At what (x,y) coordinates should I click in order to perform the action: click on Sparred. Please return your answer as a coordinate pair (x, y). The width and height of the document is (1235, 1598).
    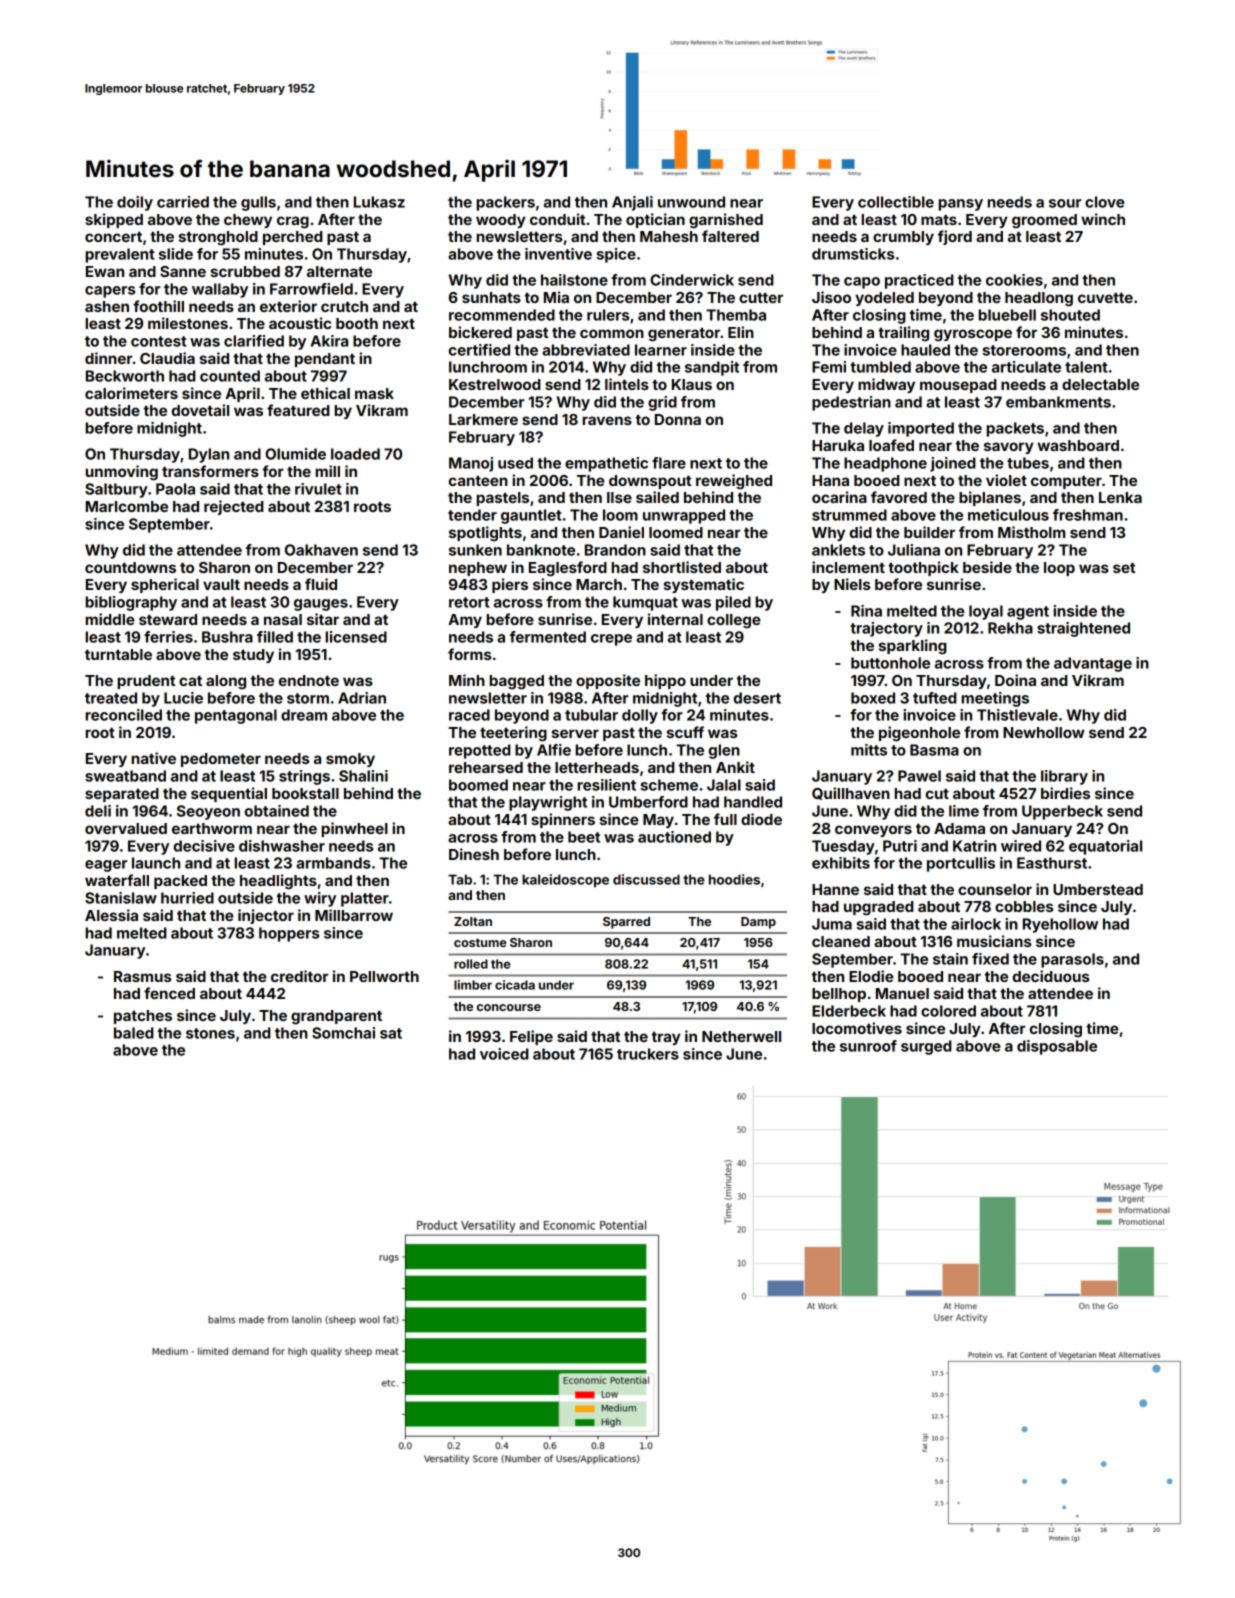
    Looking at the image, I should click on (626, 923).
